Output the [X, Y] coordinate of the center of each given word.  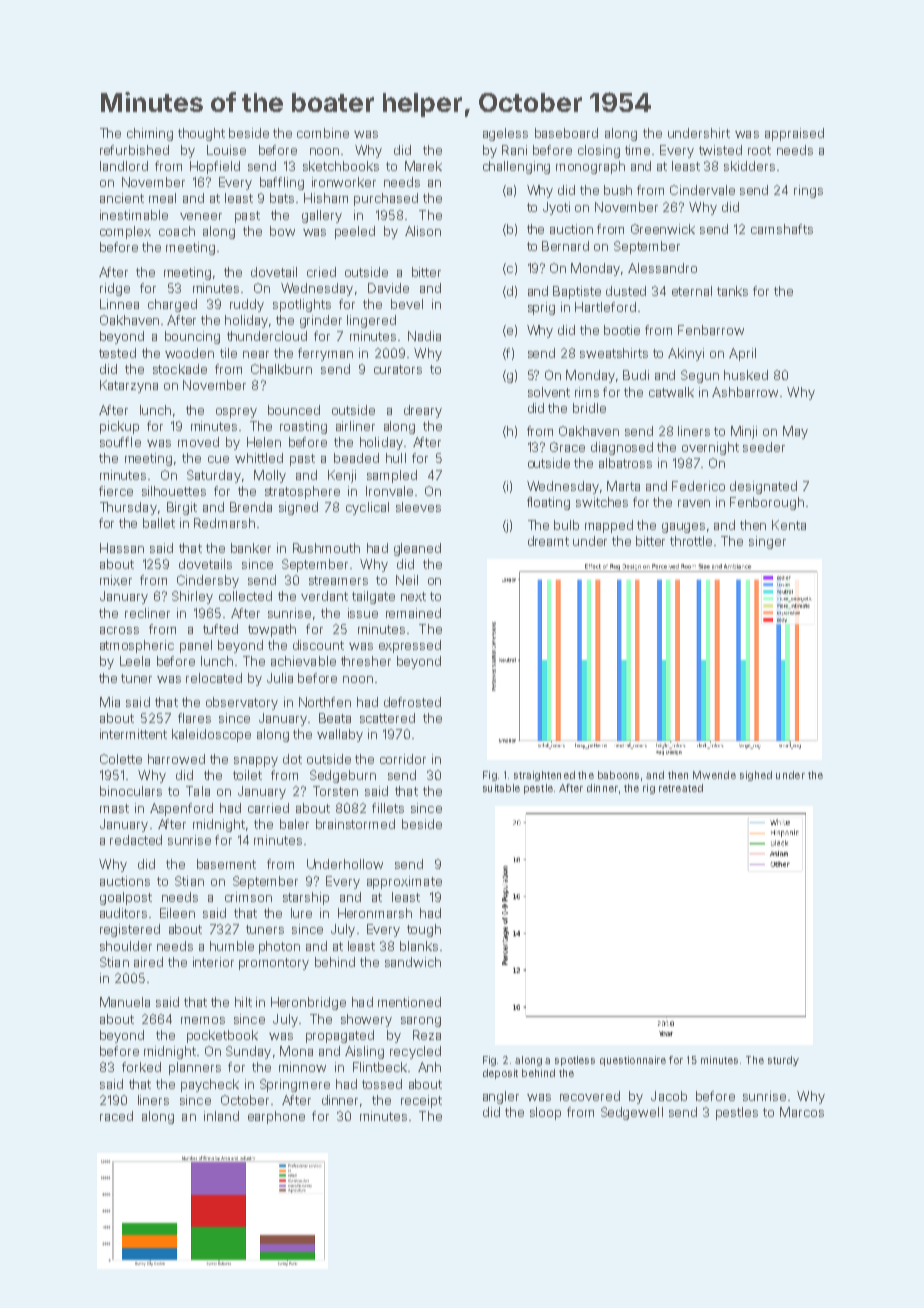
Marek [423, 166]
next [413, 596]
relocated [214, 678]
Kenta [789, 525]
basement [226, 864]
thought [201, 134]
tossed [382, 1084]
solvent [549, 392]
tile [228, 353]
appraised [794, 134]
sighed [756, 776]
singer [767, 542]
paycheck [210, 1085]
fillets [388, 808]
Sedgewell [632, 1113]
